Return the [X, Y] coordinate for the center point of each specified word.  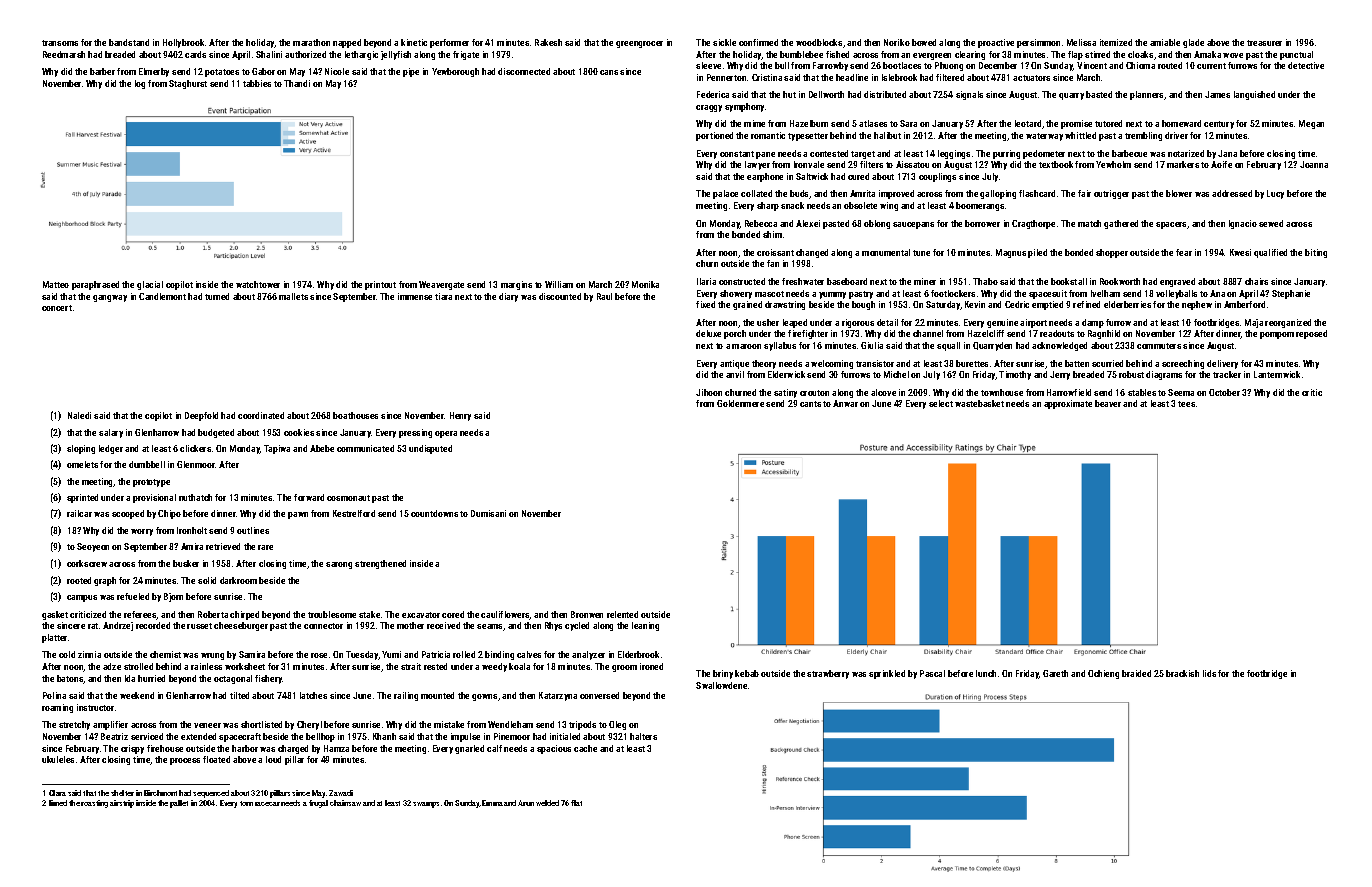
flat [576, 803]
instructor [95, 707]
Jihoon [709, 392]
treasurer [1264, 43]
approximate [1068, 404]
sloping [81, 449]
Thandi [297, 83]
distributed [885, 94]
